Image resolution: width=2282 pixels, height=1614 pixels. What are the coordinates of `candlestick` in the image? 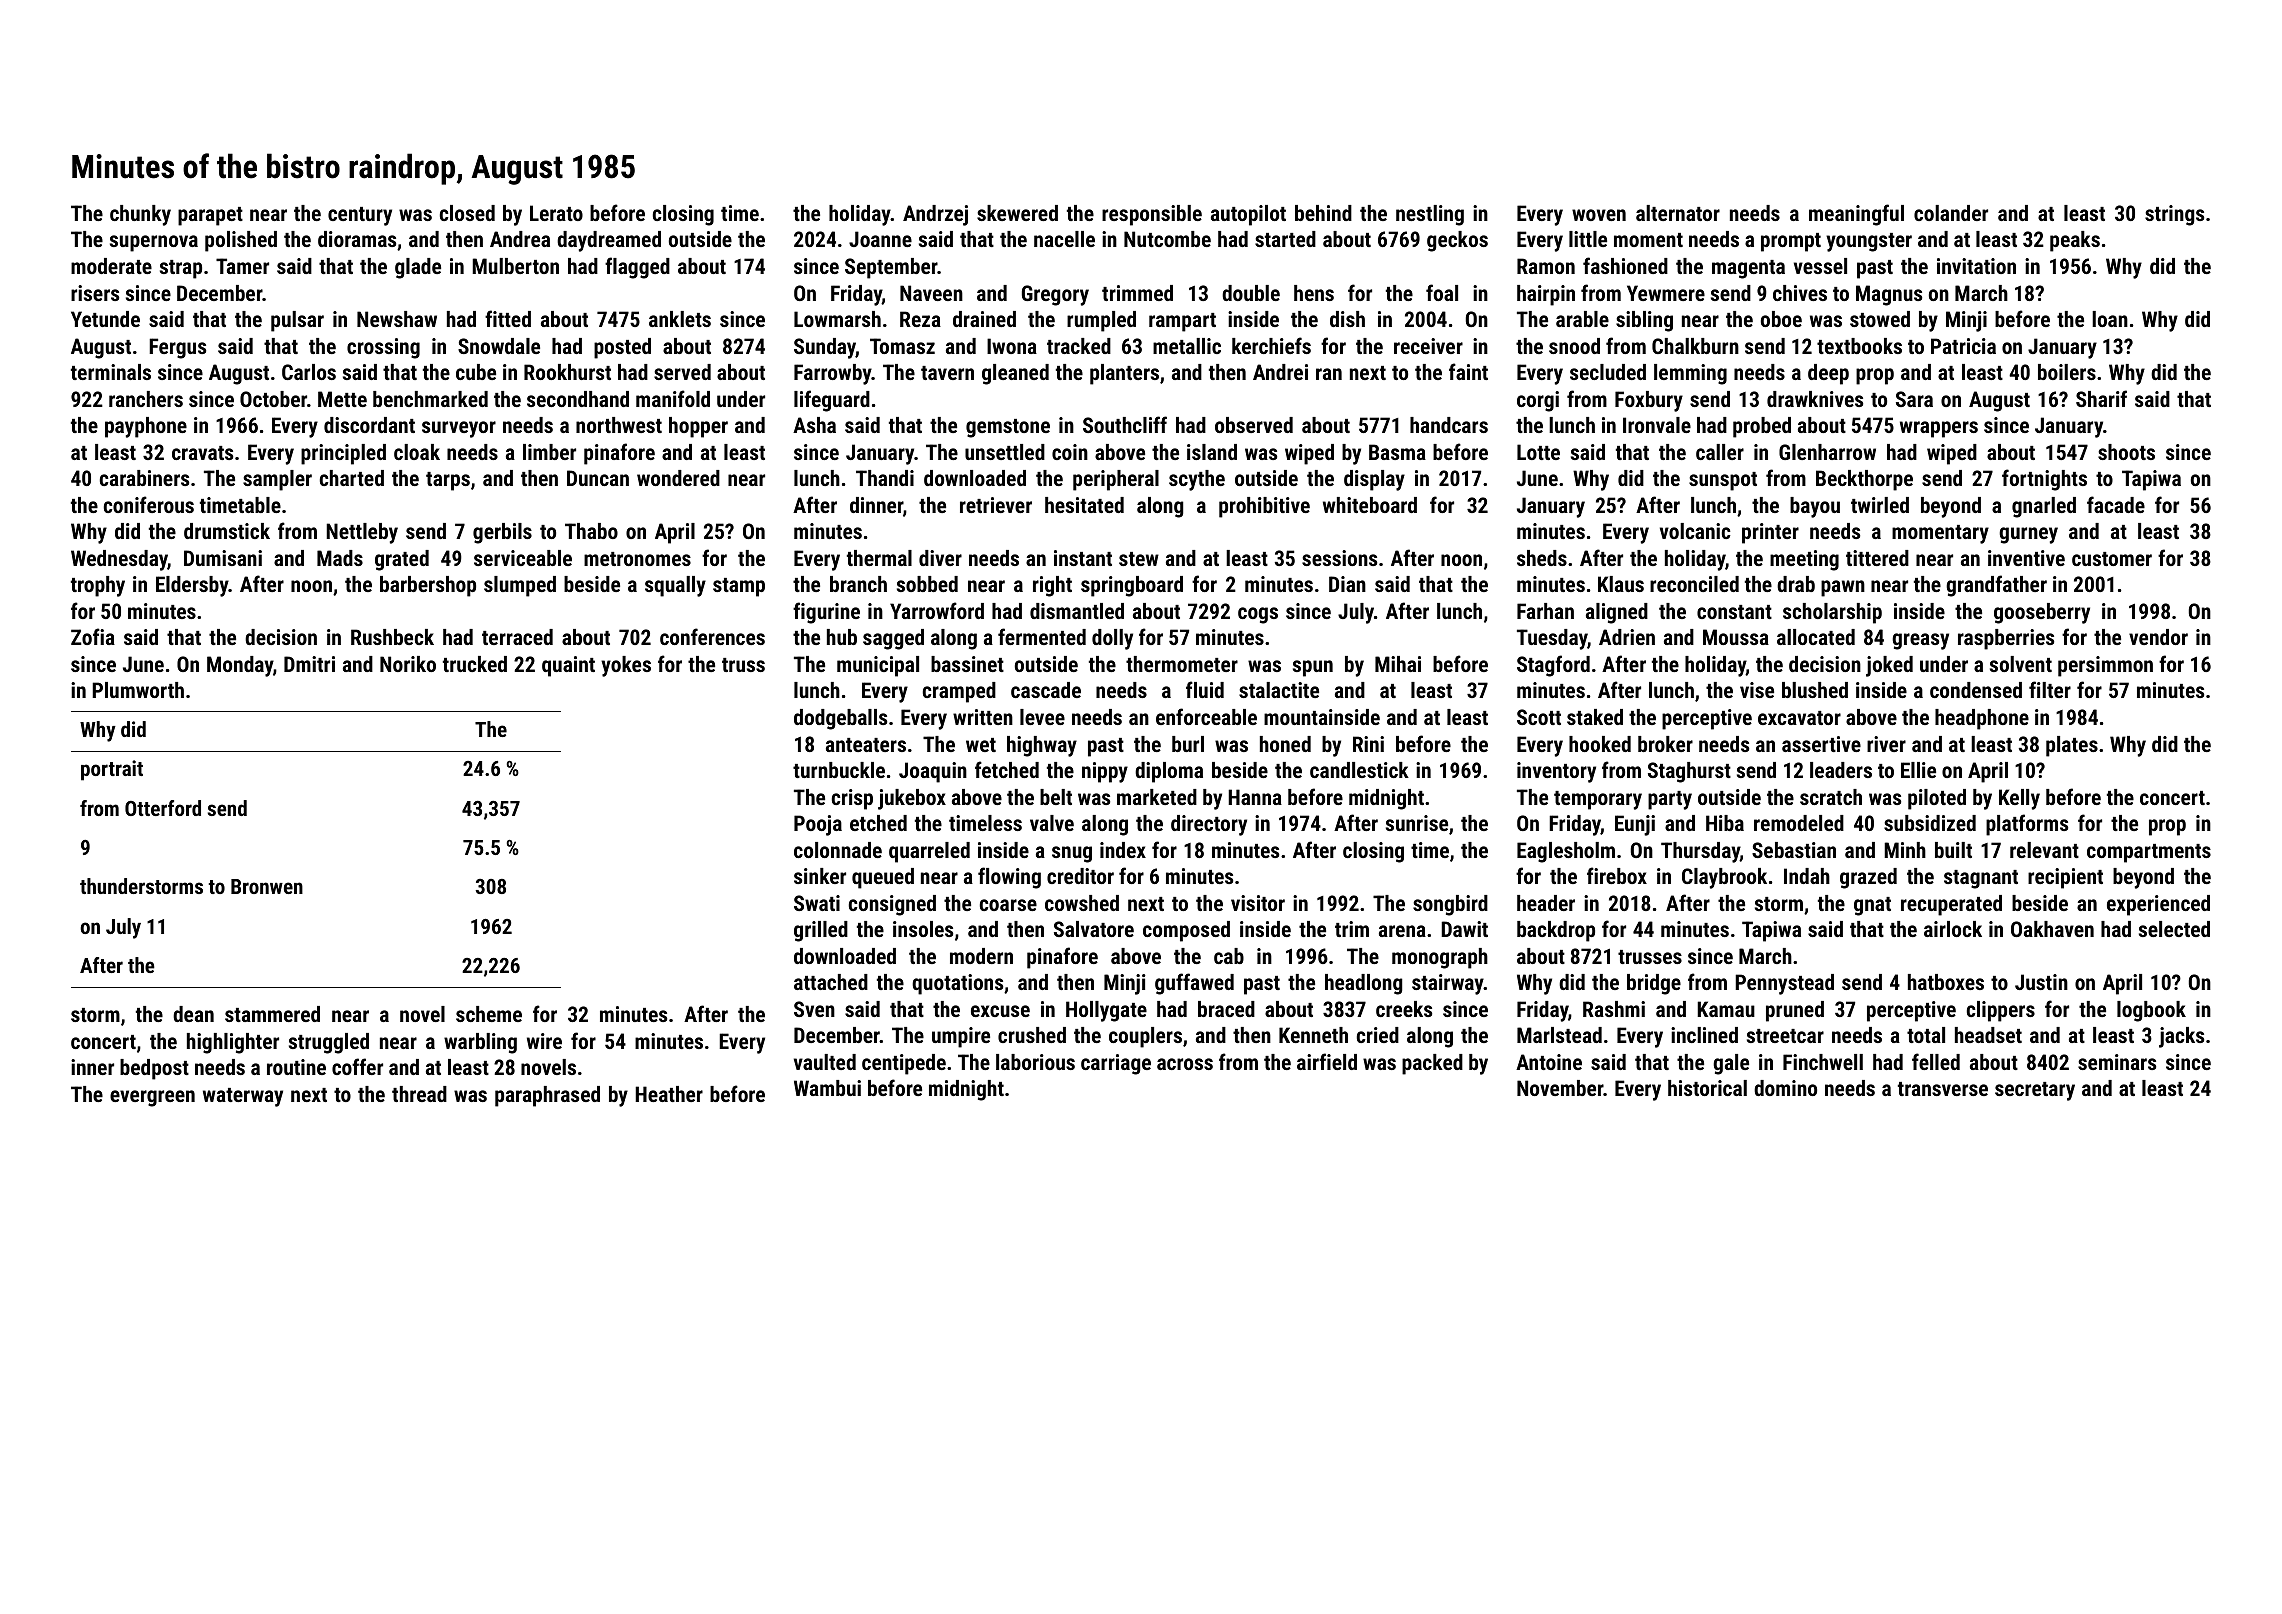 It's located at (1359, 770).
